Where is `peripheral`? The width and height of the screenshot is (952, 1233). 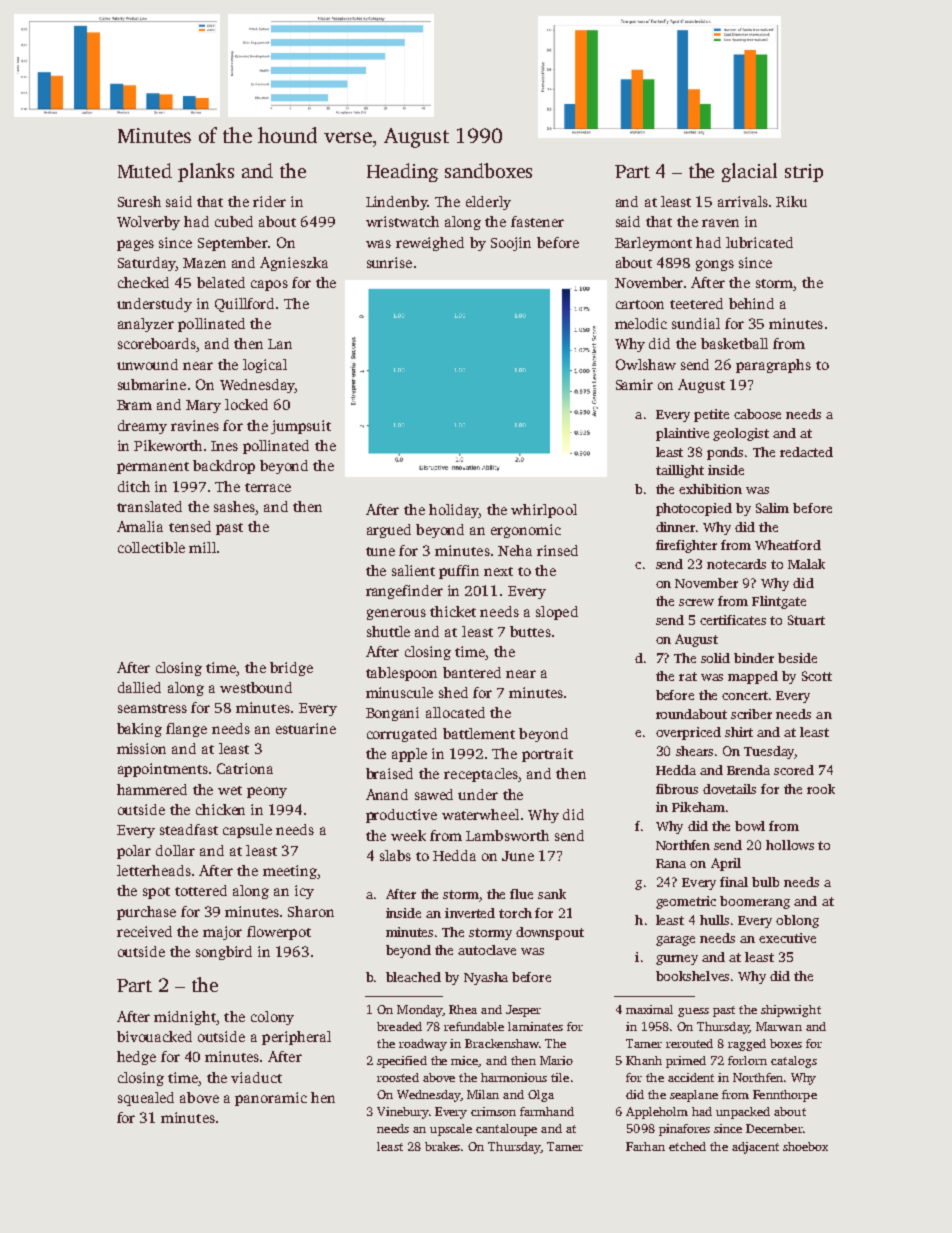 peripheral is located at coordinates (296, 1038).
